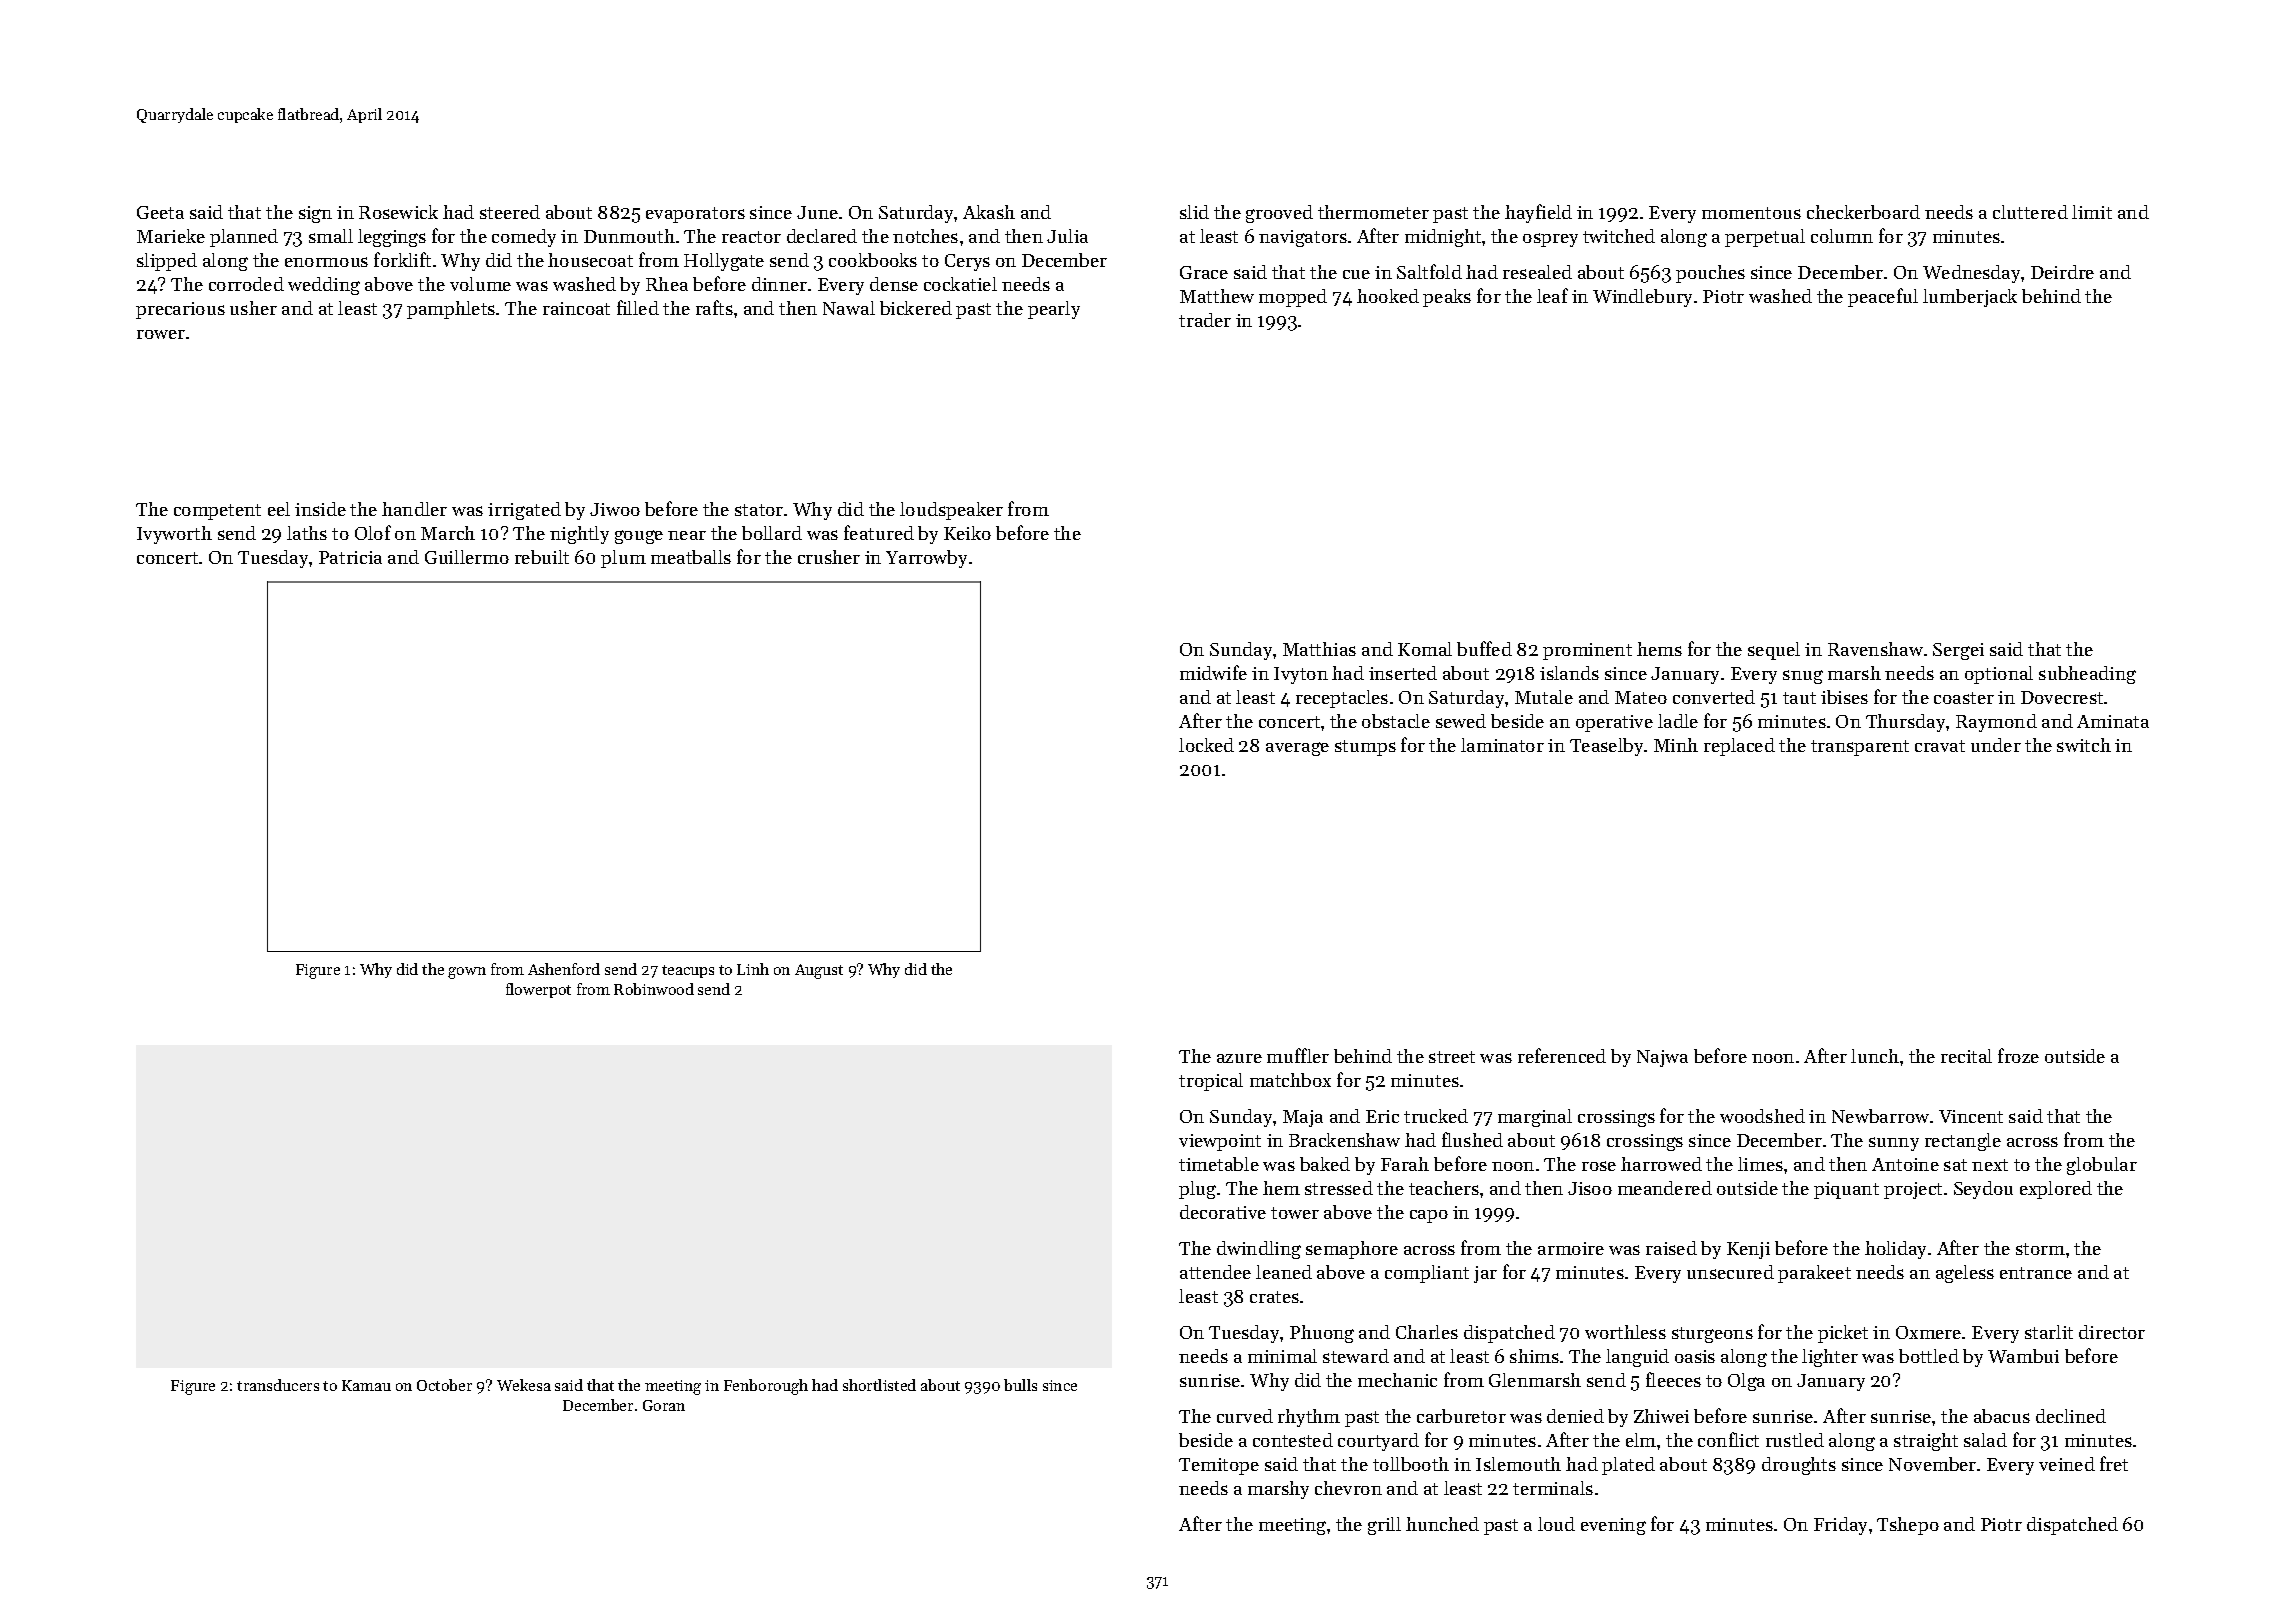 The height and width of the screenshot is (1620, 2292). Describe the element at coordinates (819, 971) in the screenshot. I see `August` at that location.
